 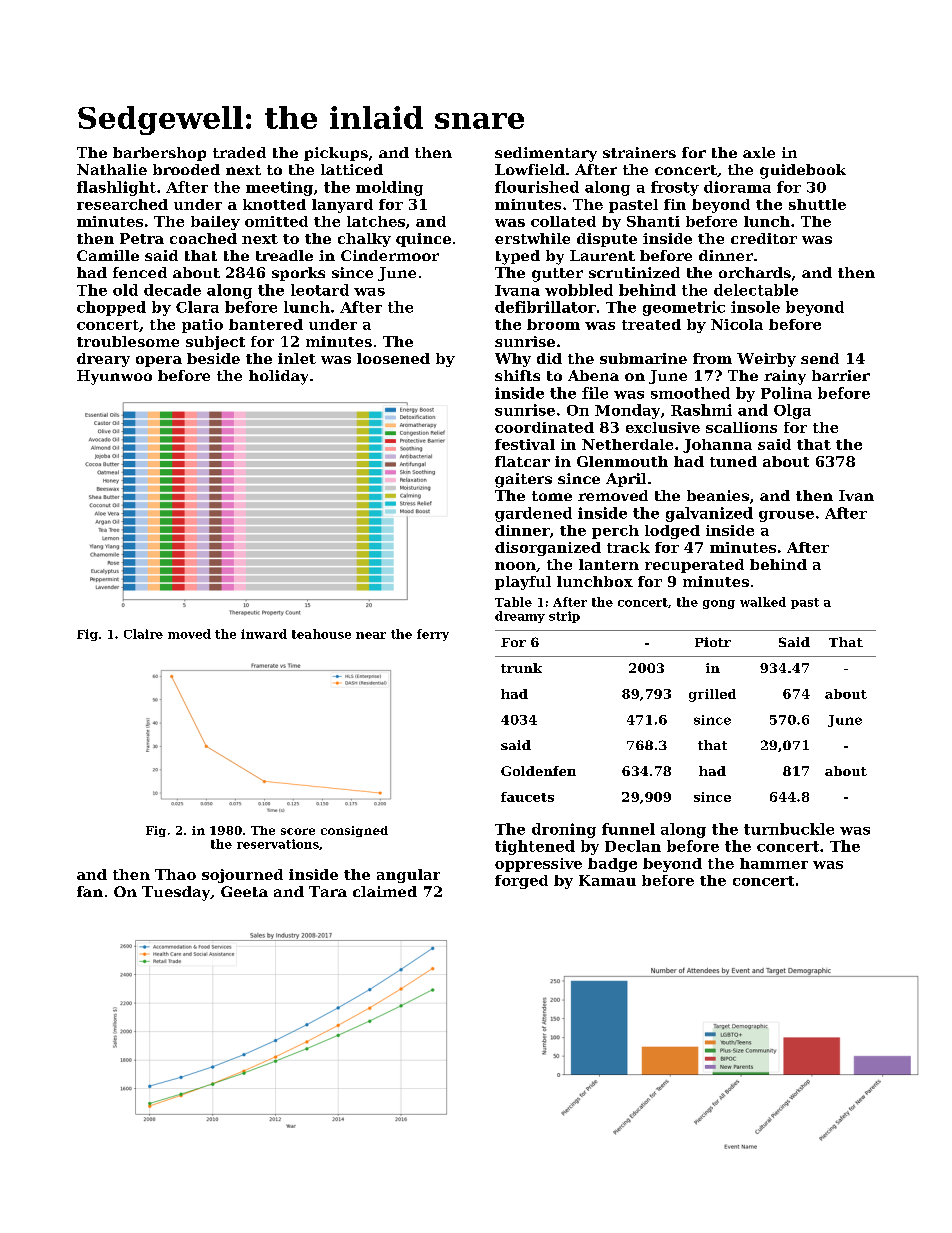 What do you see at coordinates (354, 831) in the document?
I see `consigned` at bounding box center [354, 831].
